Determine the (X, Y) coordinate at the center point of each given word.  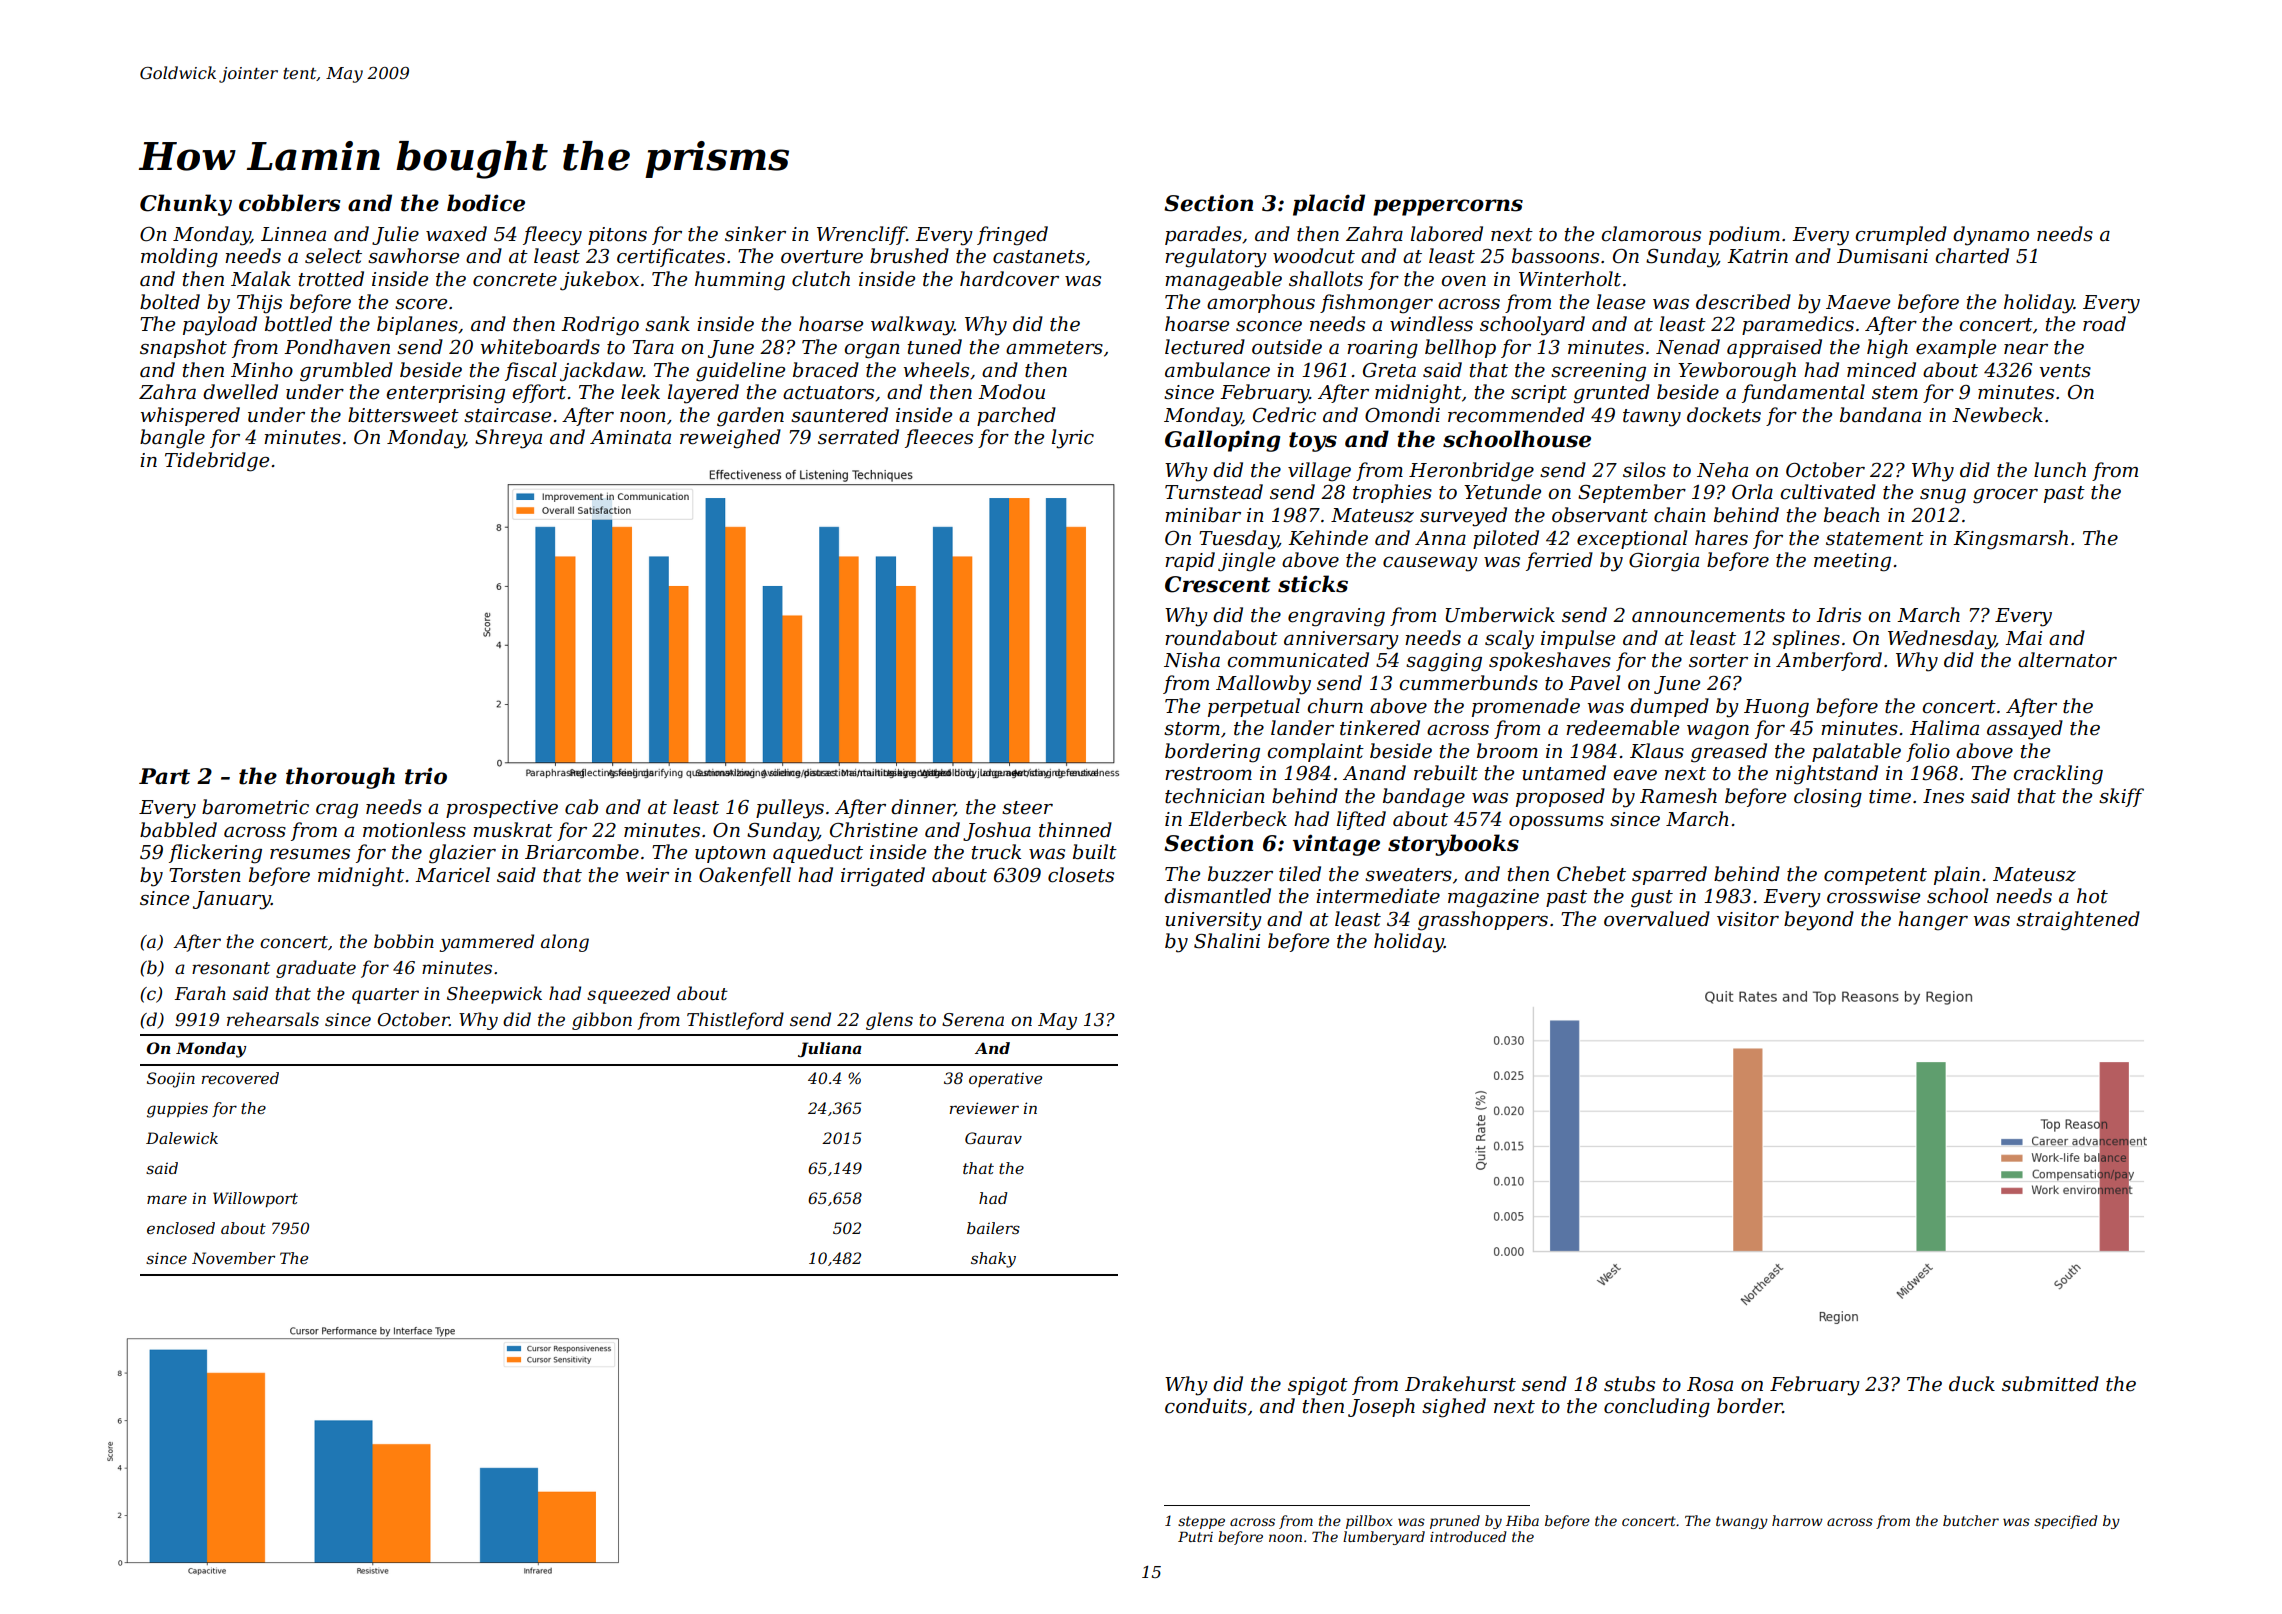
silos (1644, 470)
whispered (190, 416)
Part (164, 776)
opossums (1556, 823)
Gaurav (993, 1138)
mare (167, 1199)
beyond (1819, 921)
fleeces (939, 438)
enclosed (181, 1228)
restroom (1208, 774)
